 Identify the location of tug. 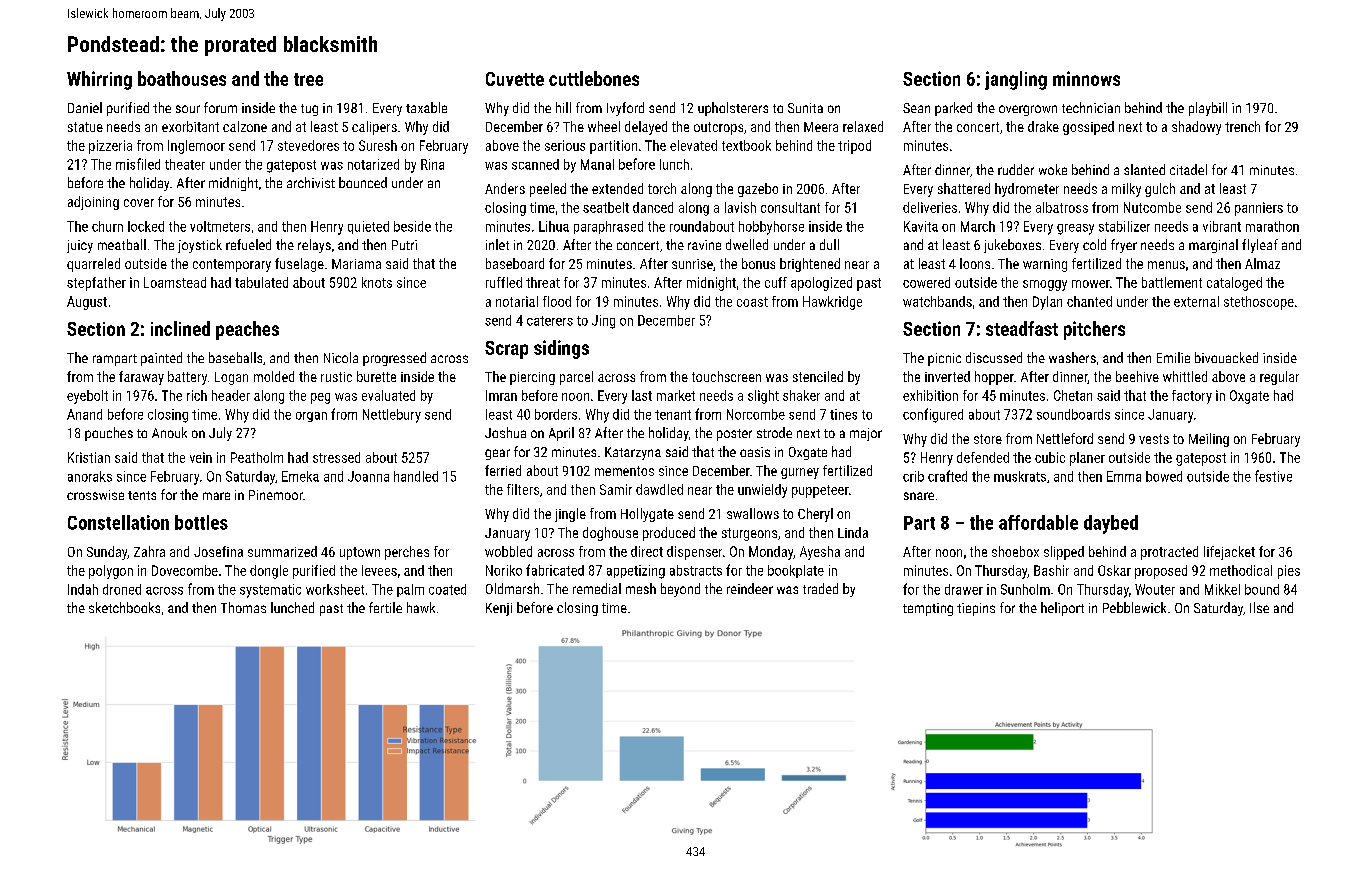
(309, 110).
